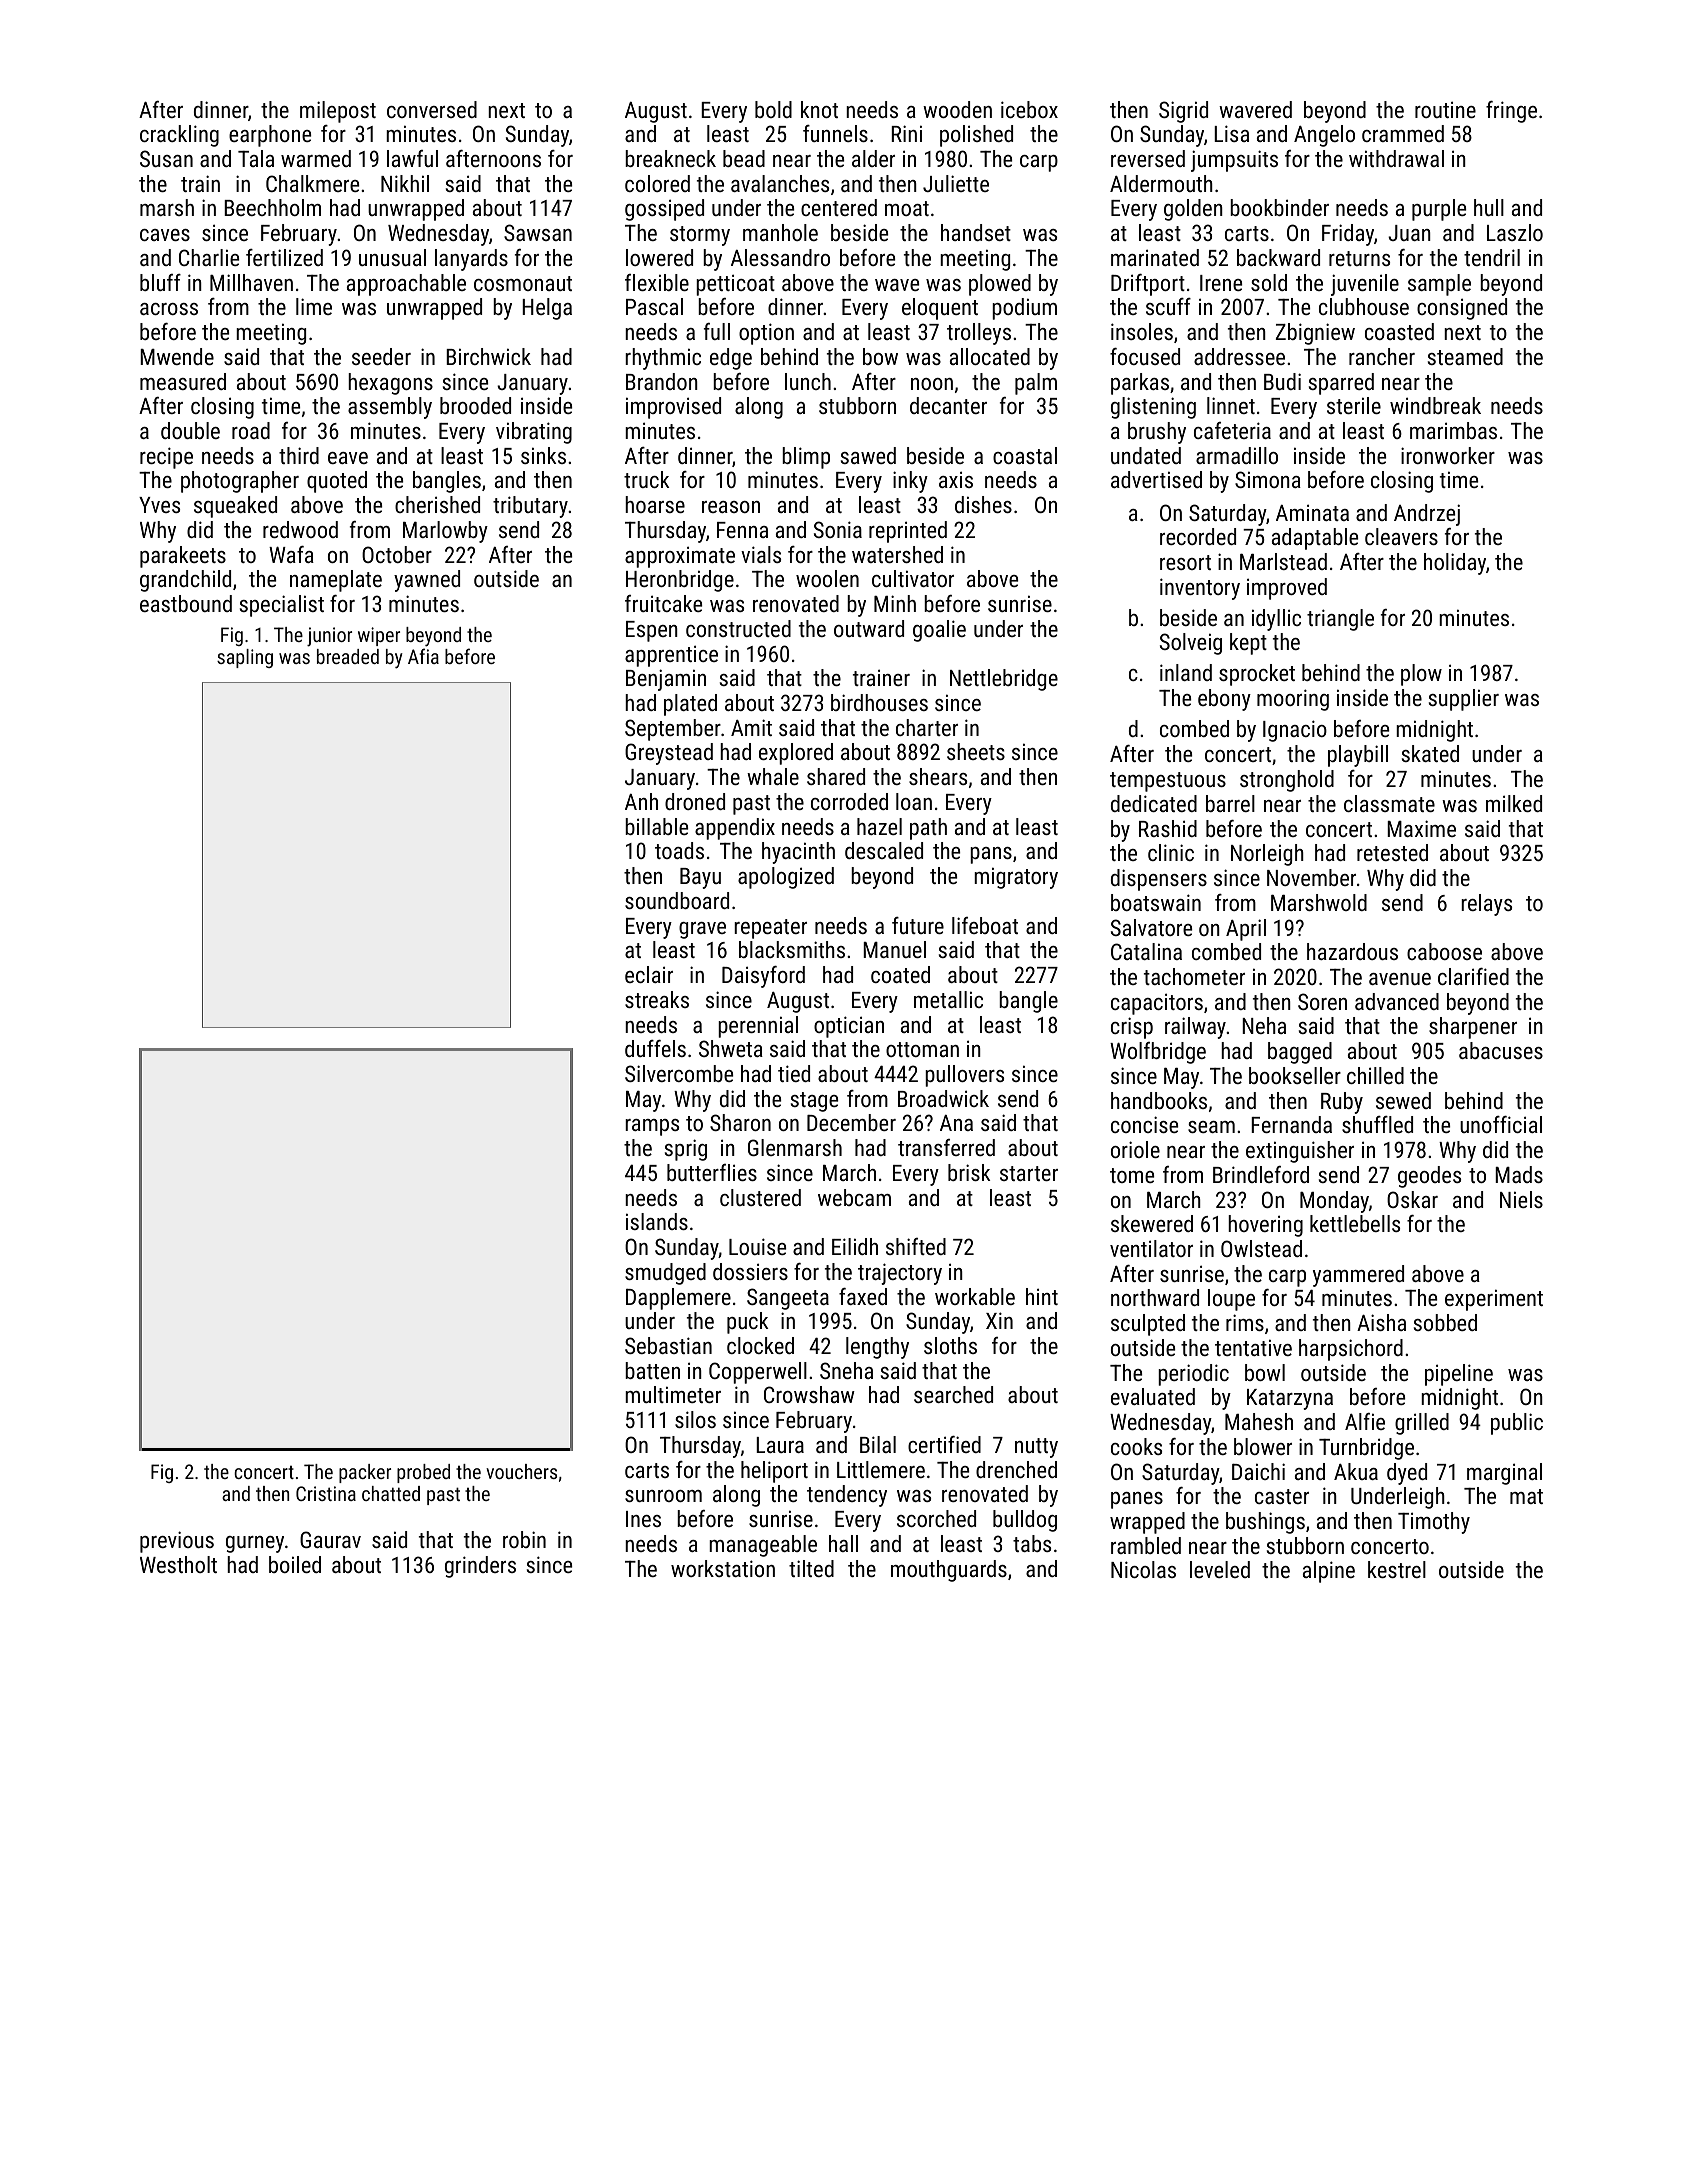  Describe the element at coordinates (1464, 700) in the page. I see `supplier` at that location.
